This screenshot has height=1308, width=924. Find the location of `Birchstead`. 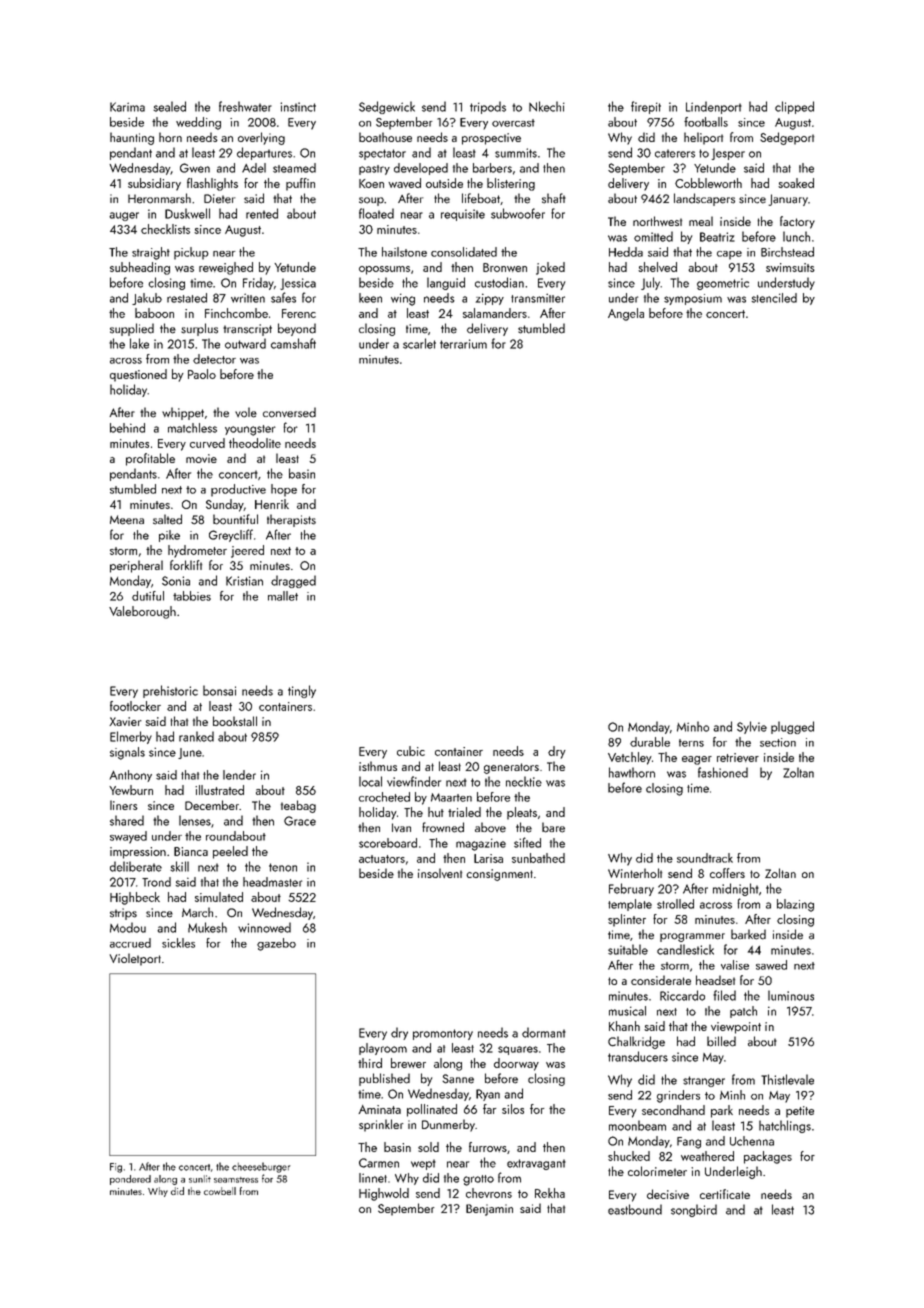

Birchstead is located at coordinates (787, 252).
